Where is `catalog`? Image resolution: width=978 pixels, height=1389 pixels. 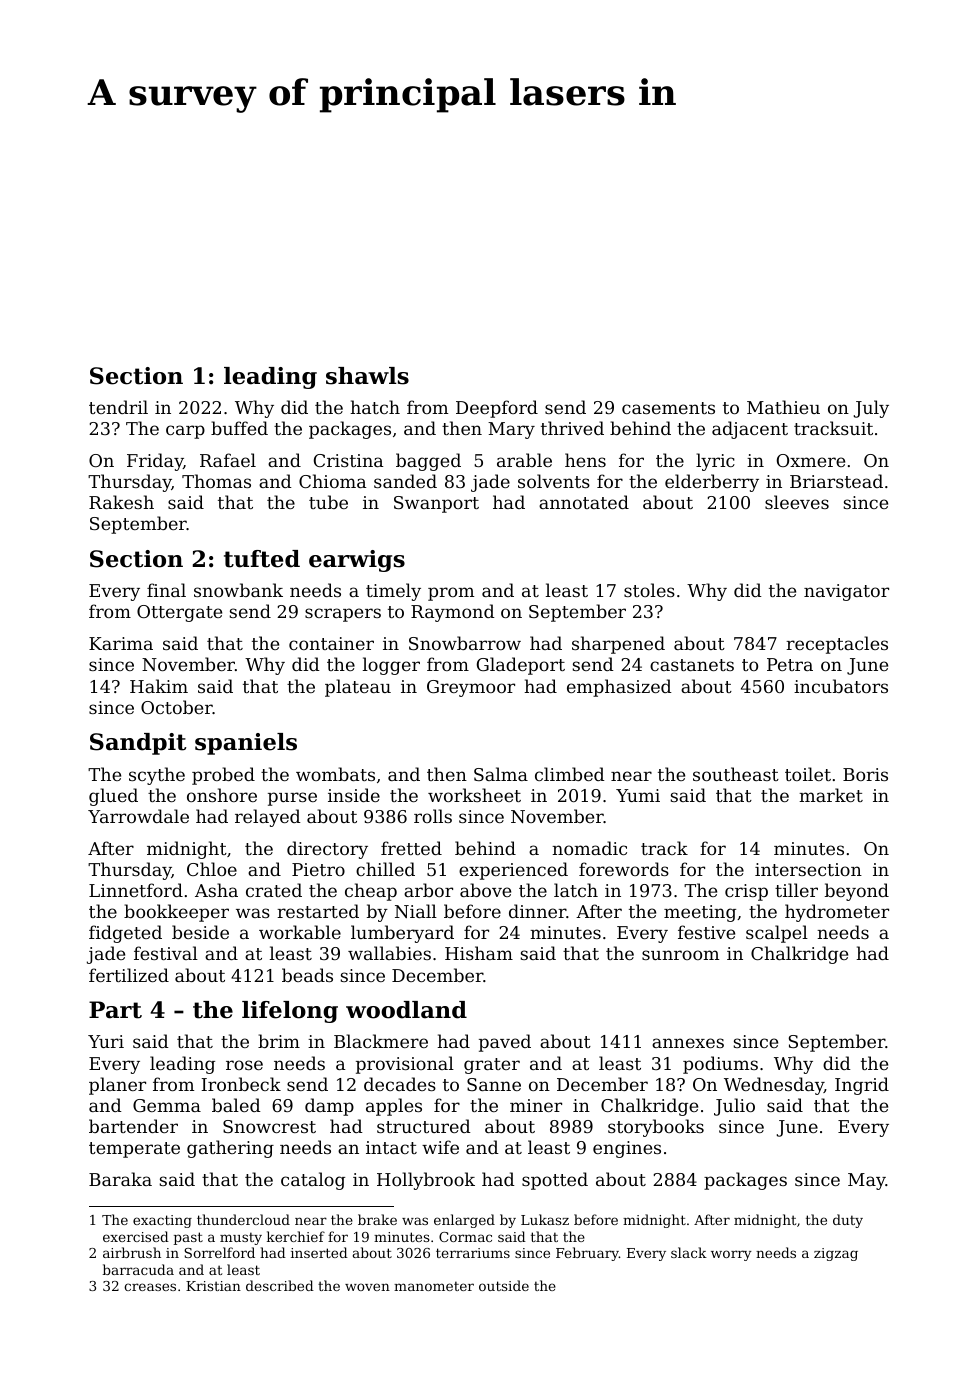 catalog is located at coordinates (313, 1181).
